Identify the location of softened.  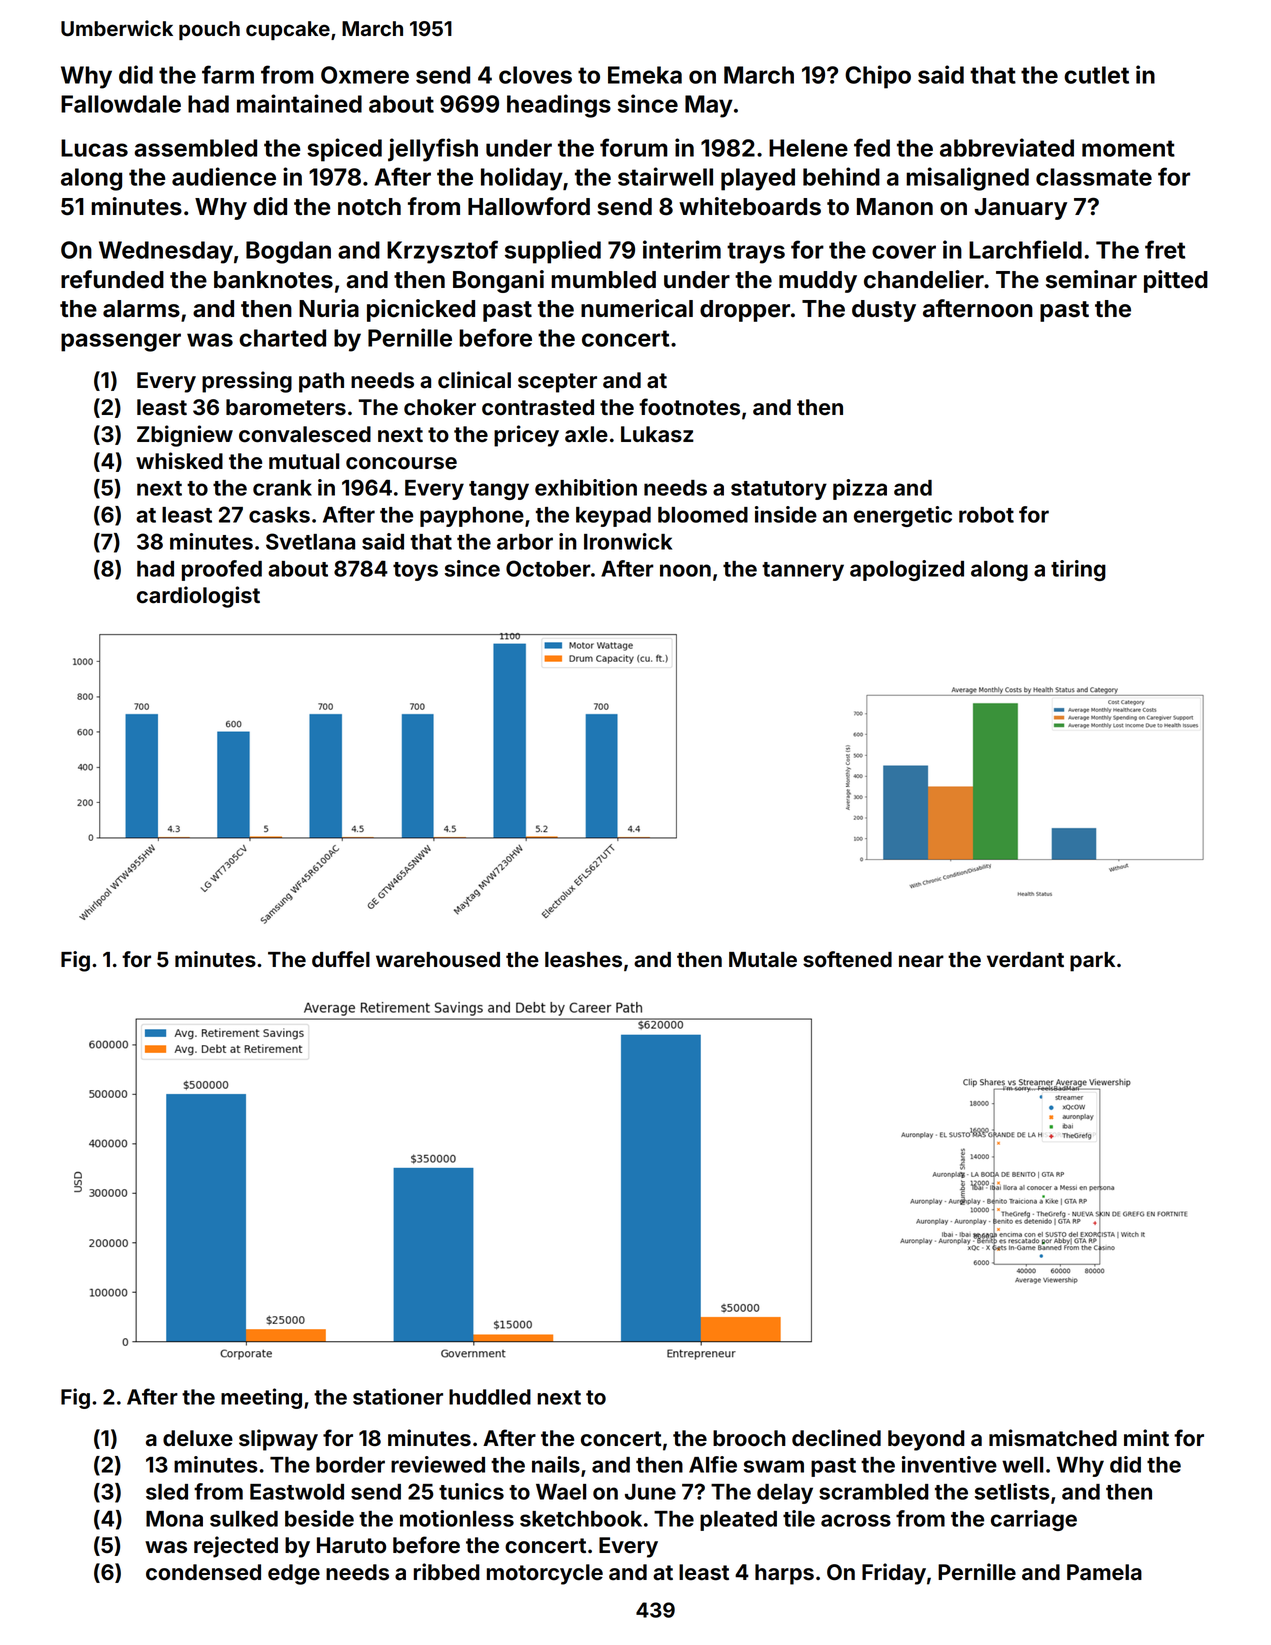
(847, 959).
